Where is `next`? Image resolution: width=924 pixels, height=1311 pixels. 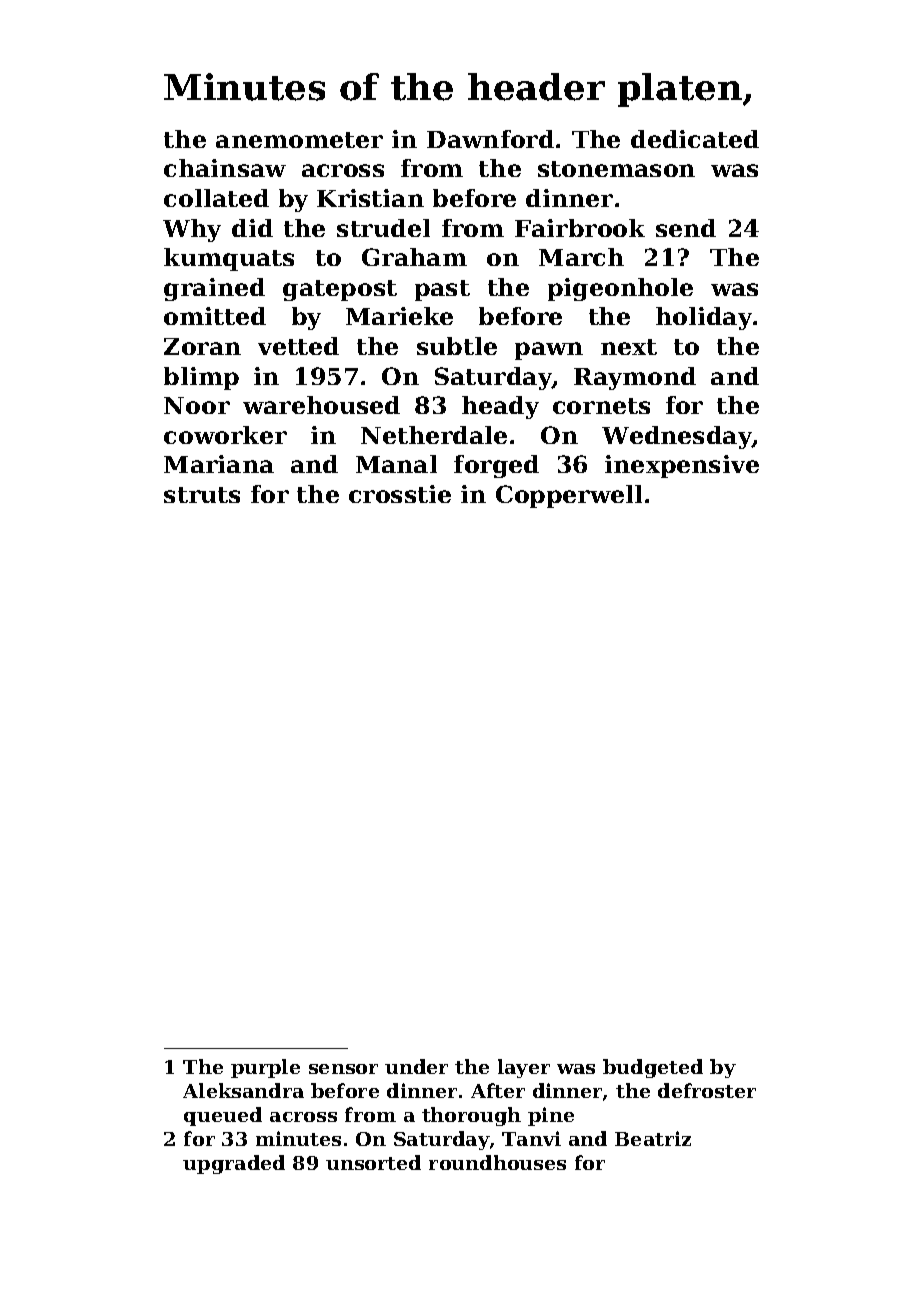 next is located at coordinates (629, 347).
